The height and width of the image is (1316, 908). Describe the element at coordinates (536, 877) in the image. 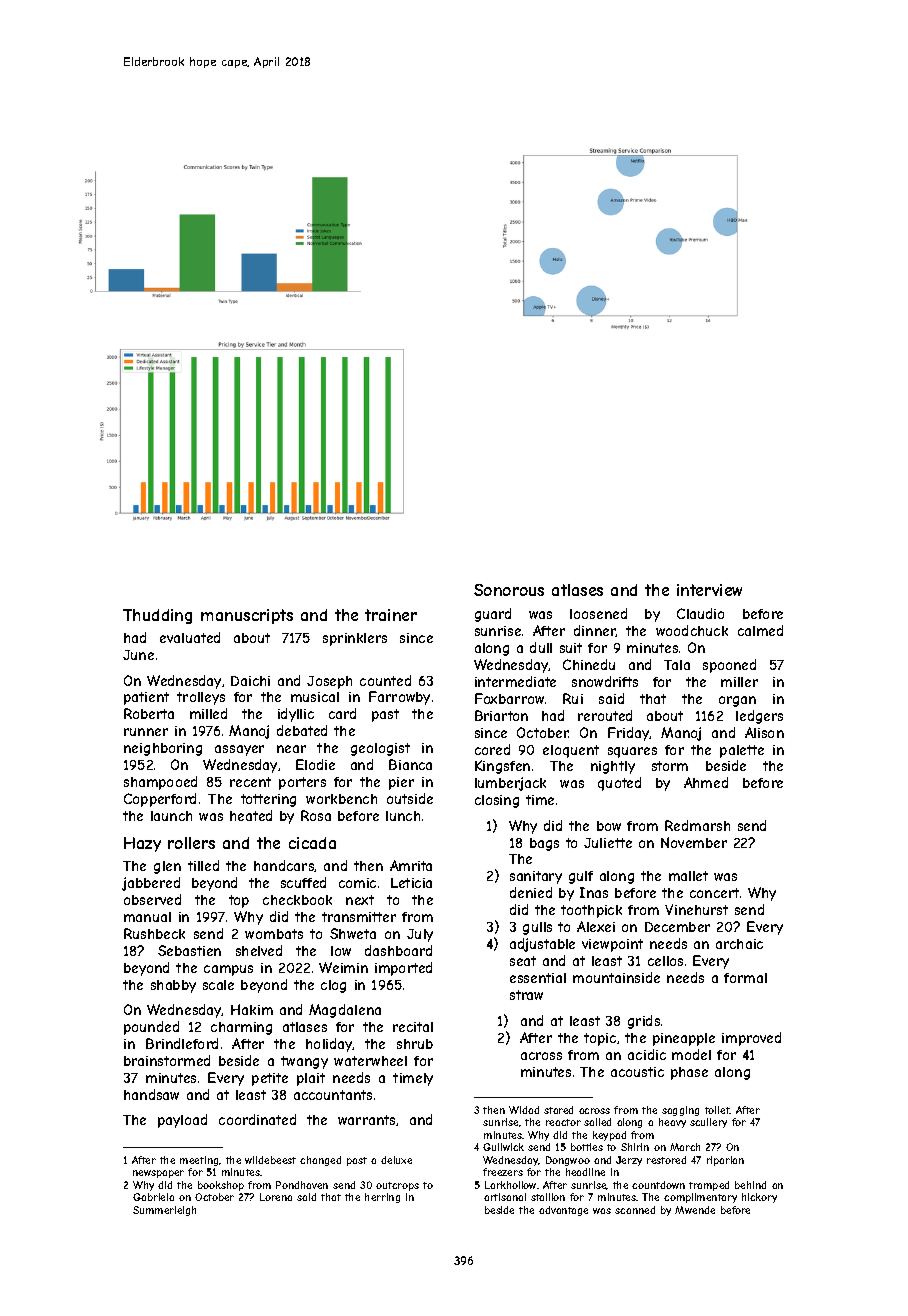

I see `sanitary` at that location.
